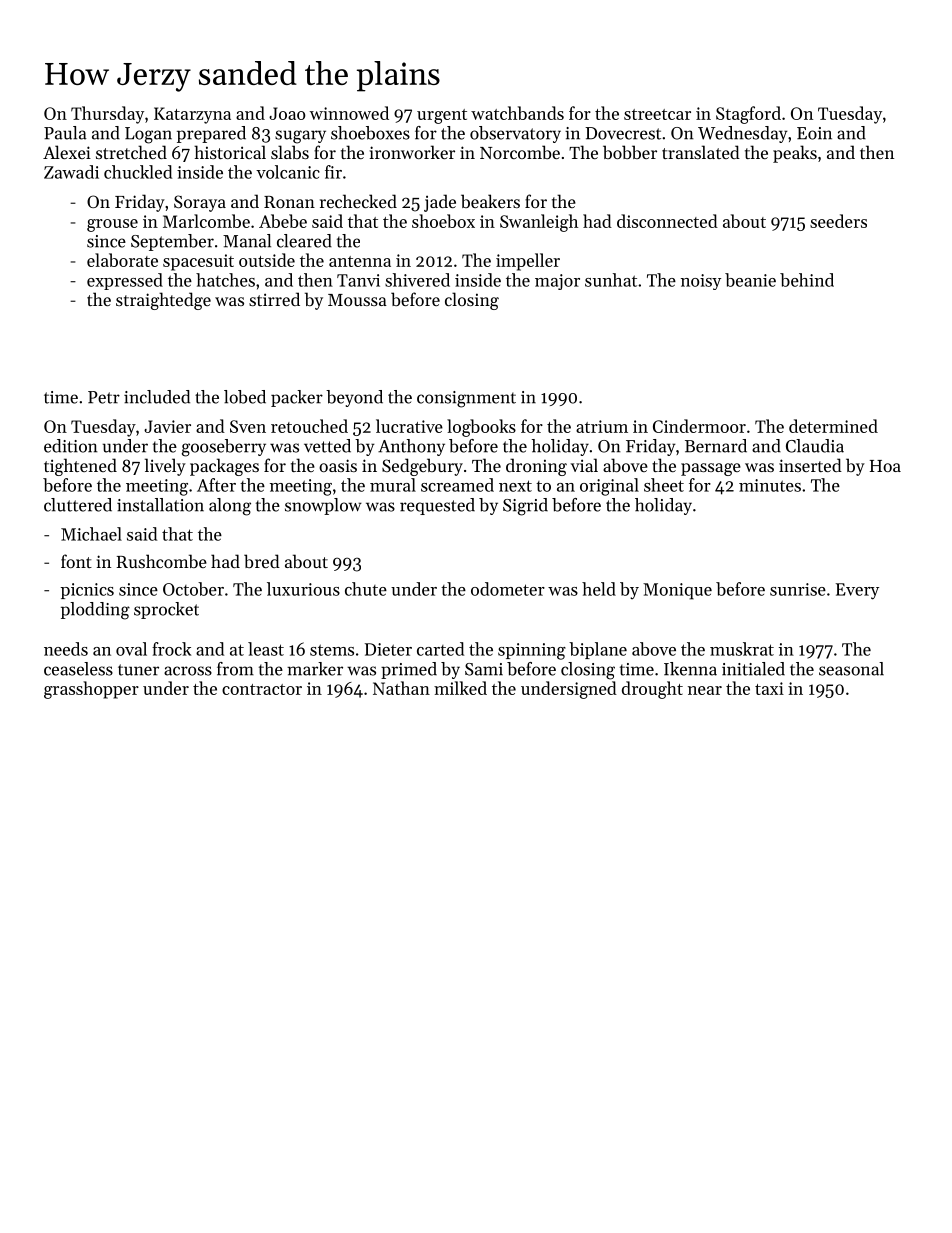 The width and height of the screenshot is (952, 1233). Describe the element at coordinates (112, 225) in the screenshot. I see `grouse` at that location.
